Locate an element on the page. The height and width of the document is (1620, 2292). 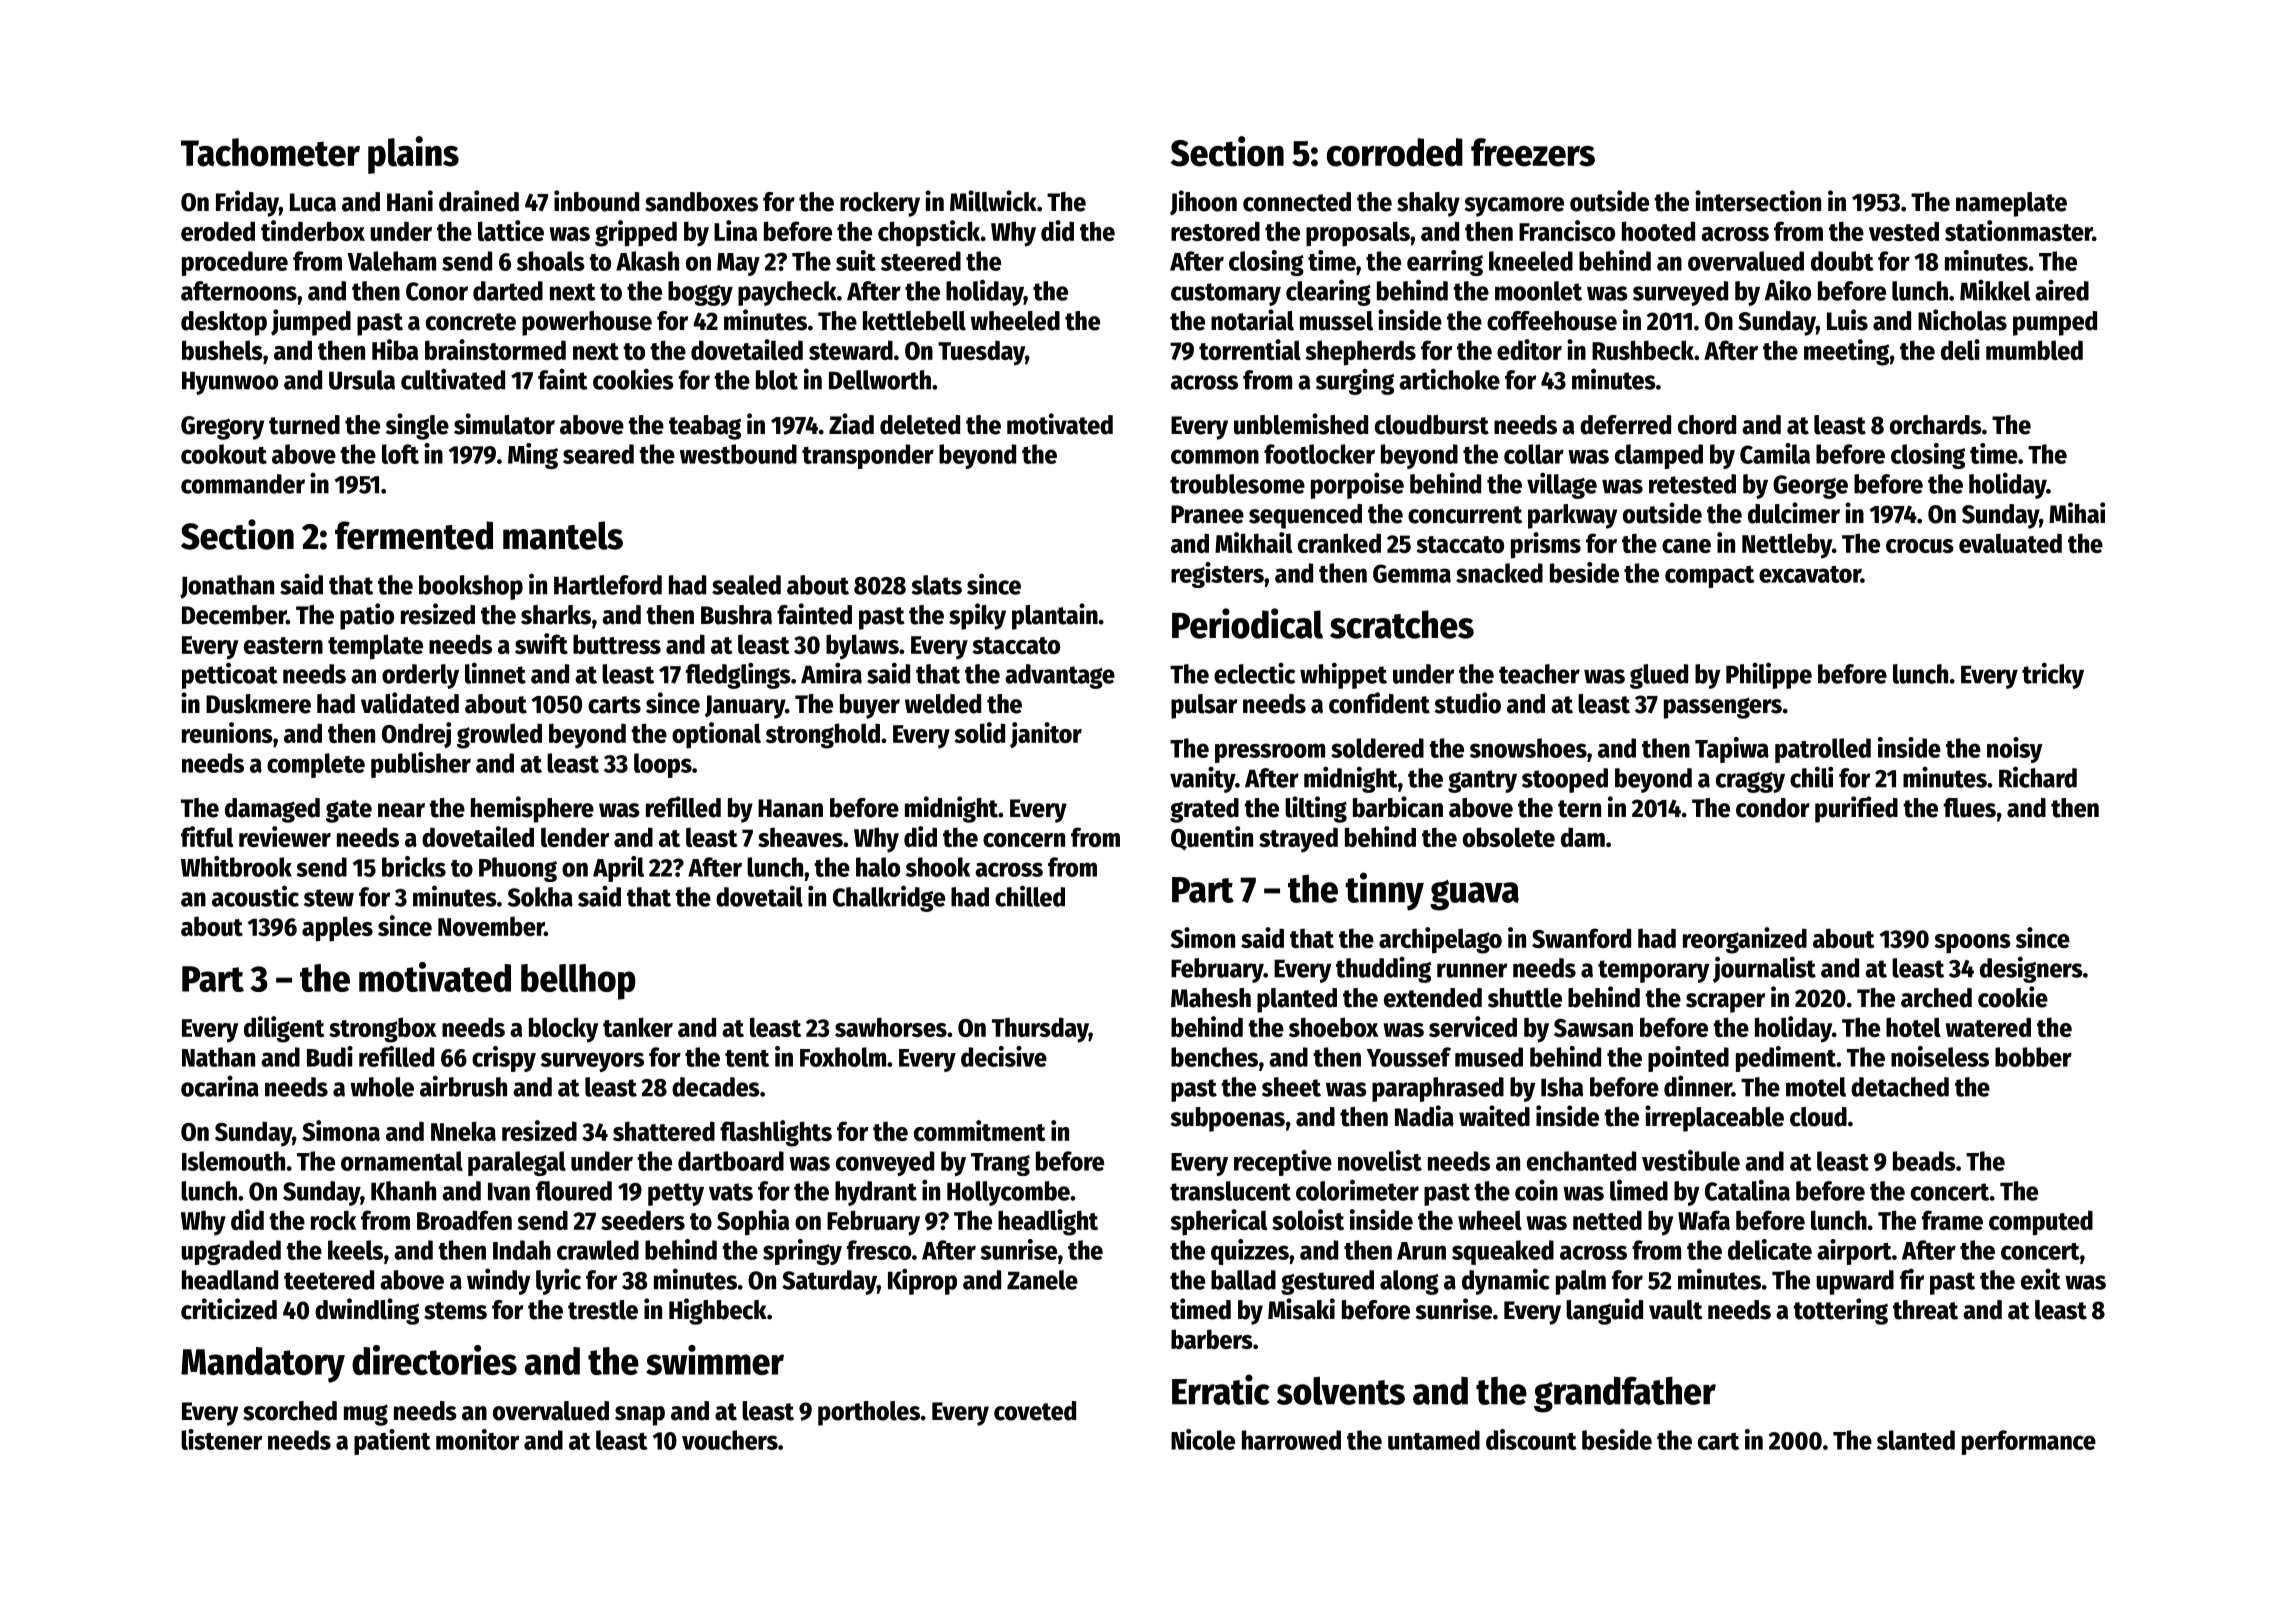
corroded is located at coordinates (1395, 152).
